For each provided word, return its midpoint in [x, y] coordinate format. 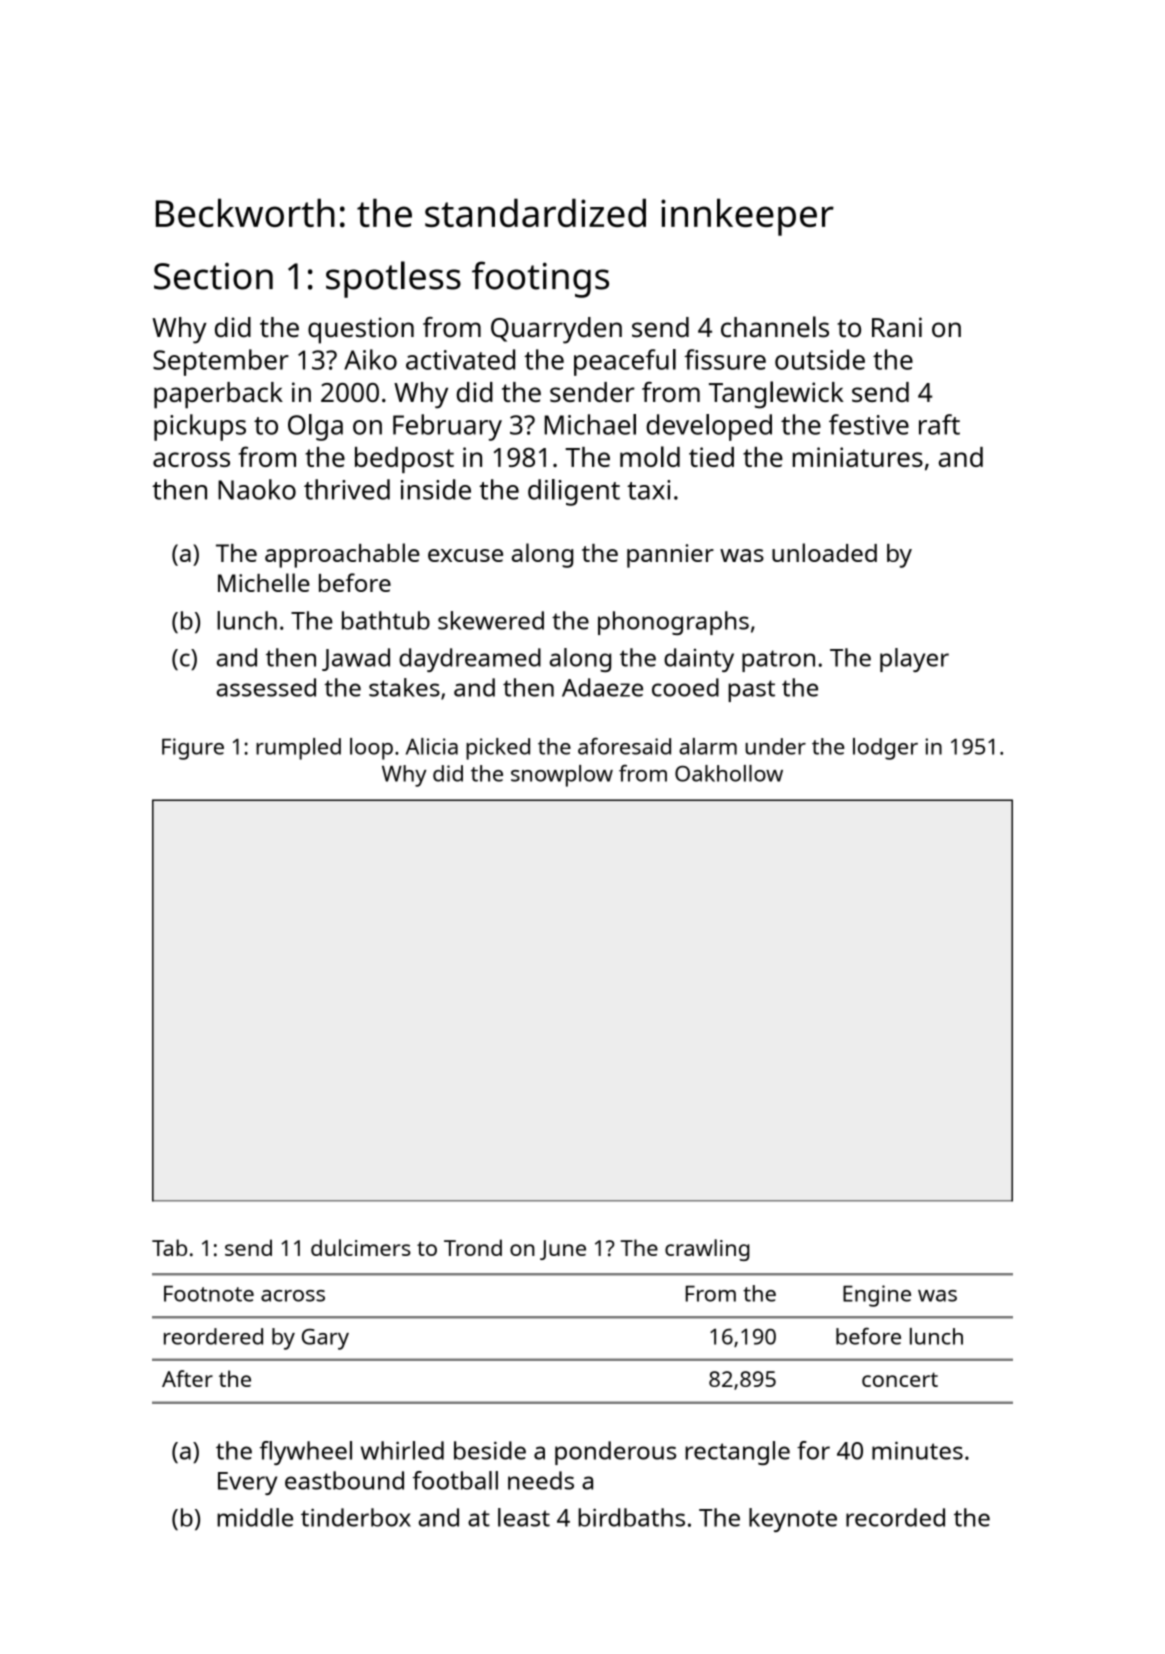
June [563, 1250]
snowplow [562, 776]
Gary [325, 1339]
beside [490, 1450]
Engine [877, 1296]
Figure [193, 749]
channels [775, 327]
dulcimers [361, 1247]
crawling [707, 1250]
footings [540, 279]
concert [900, 1379]
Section [213, 276]
